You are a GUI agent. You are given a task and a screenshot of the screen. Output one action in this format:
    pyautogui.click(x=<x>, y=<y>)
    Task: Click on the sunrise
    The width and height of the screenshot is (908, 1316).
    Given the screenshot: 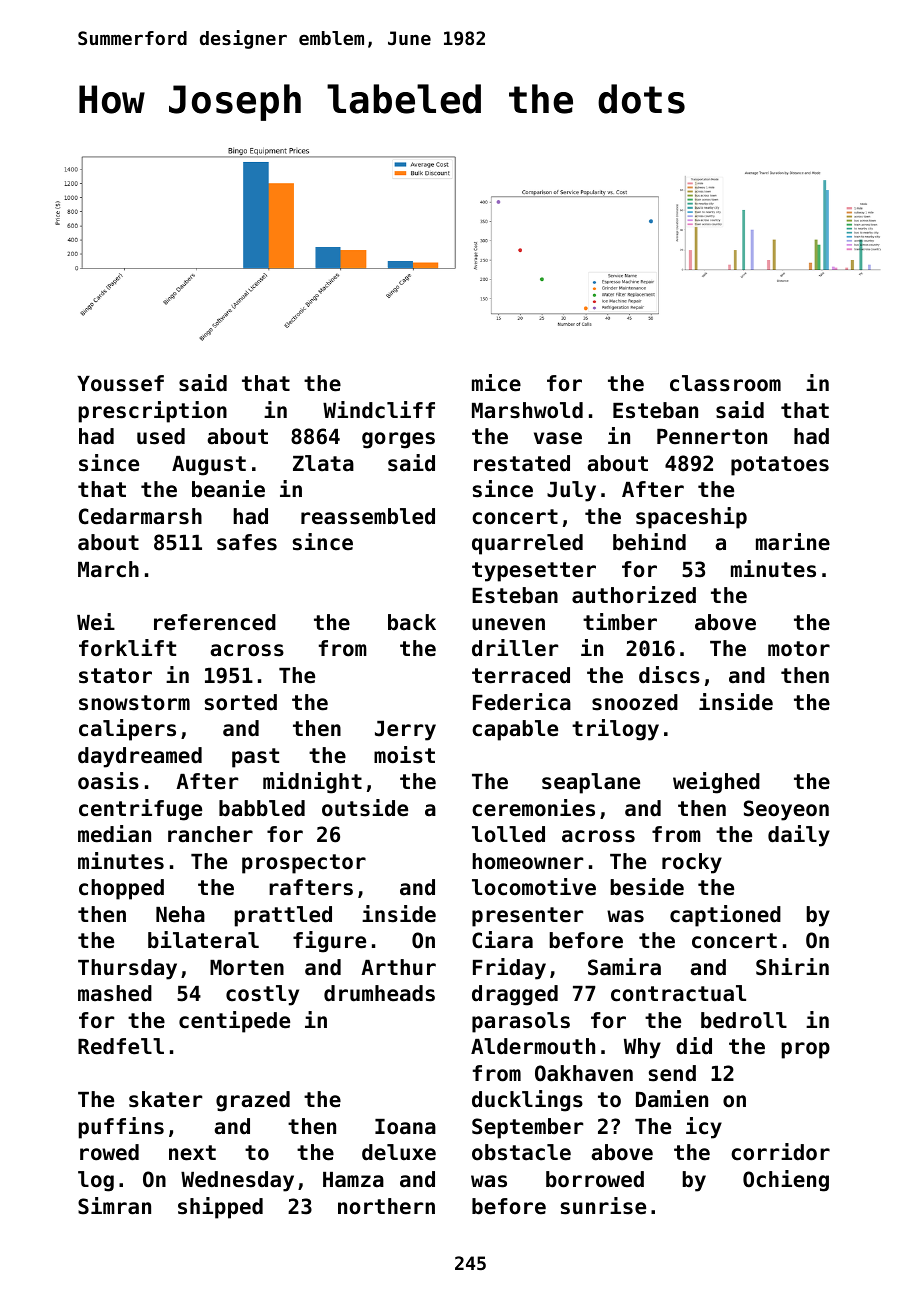 What is the action you would take?
    pyautogui.click(x=603, y=1206)
